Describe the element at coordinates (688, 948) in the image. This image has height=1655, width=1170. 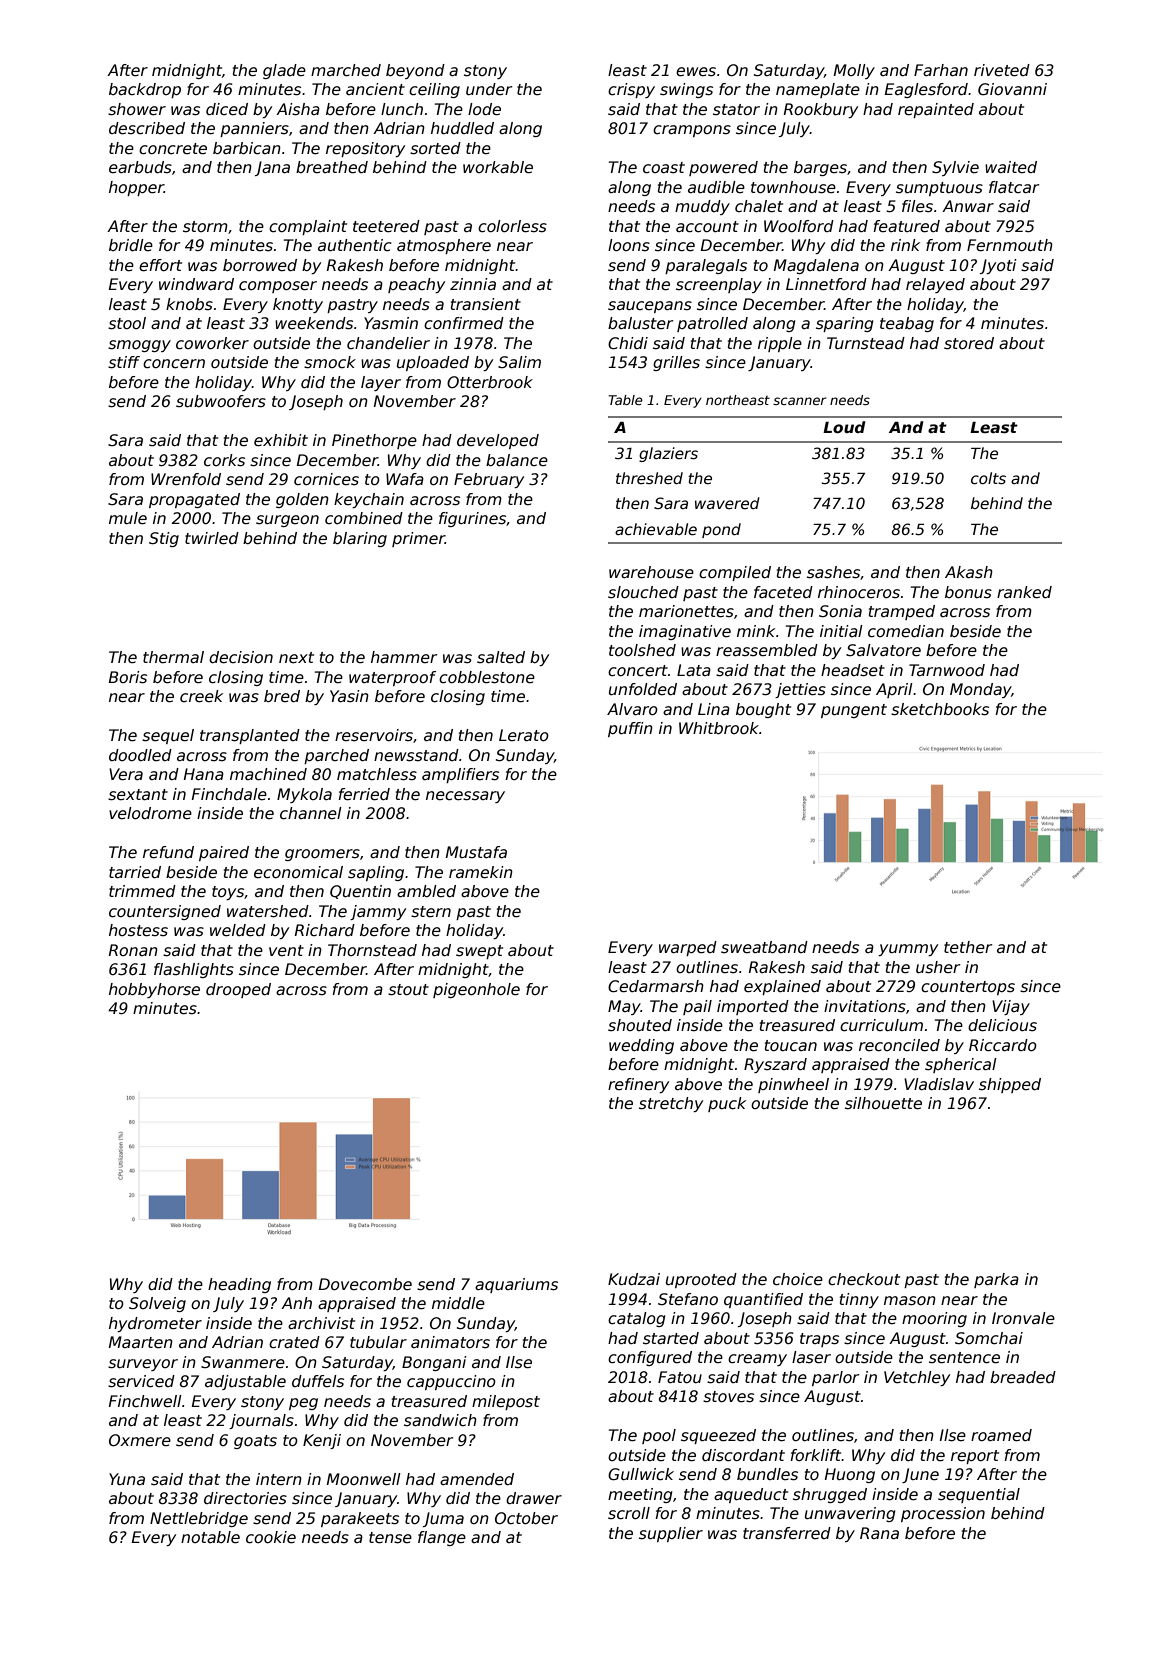
I see `warped` at that location.
